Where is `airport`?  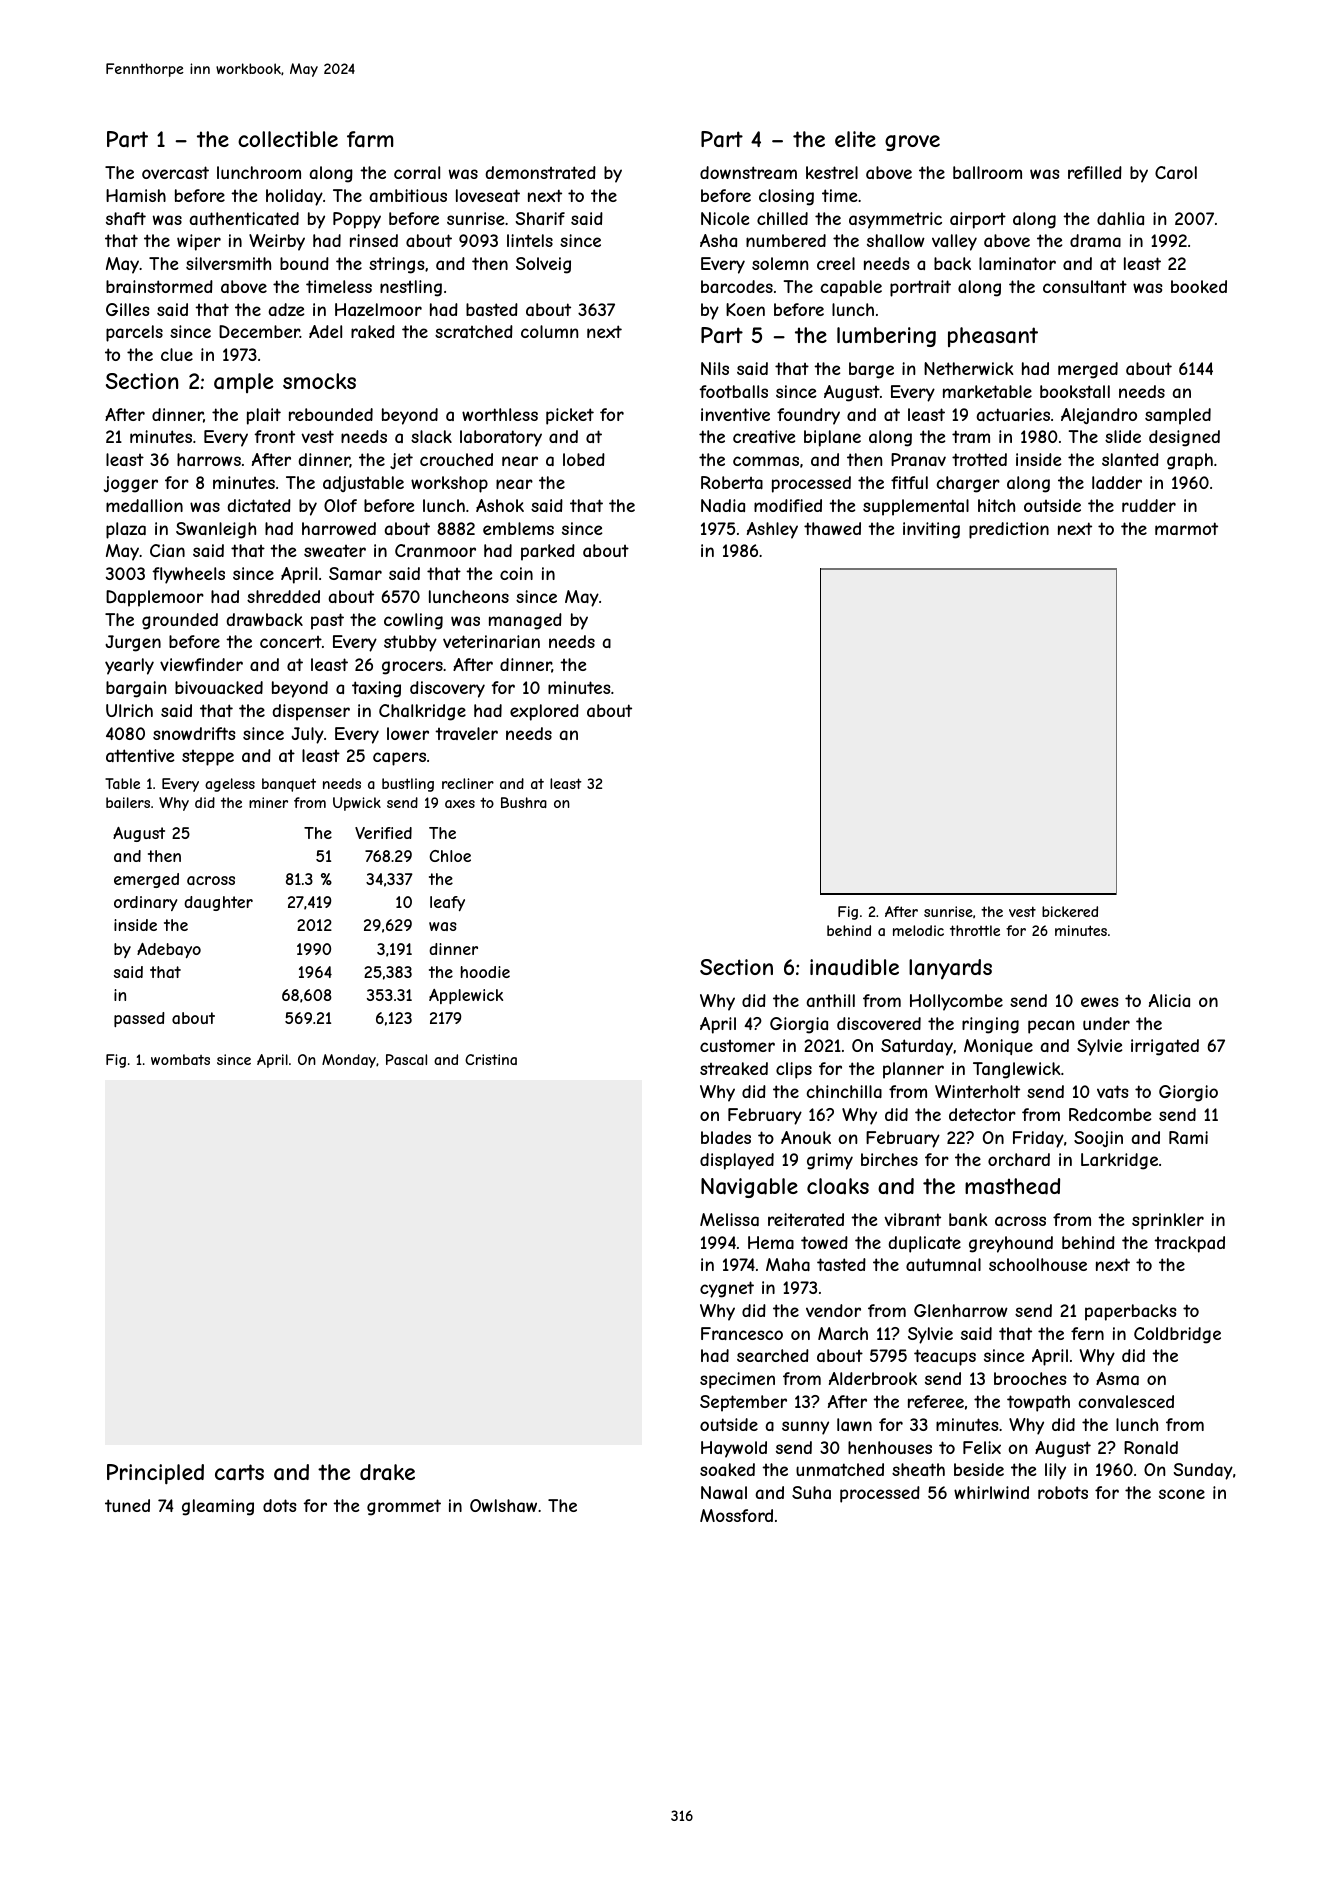
airport is located at coordinates (978, 220).
